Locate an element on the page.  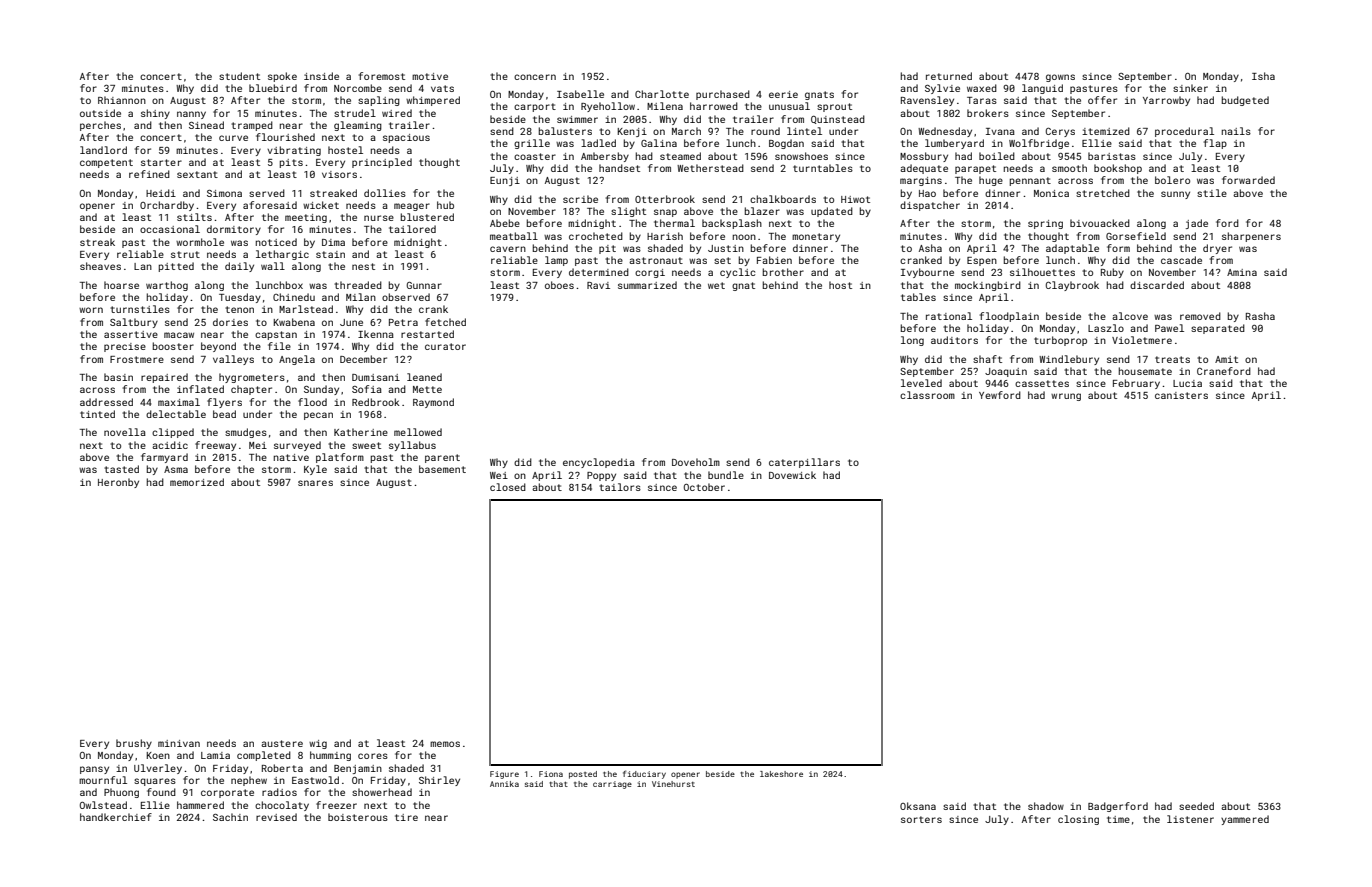
scribe is located at coordinates (580, 199).
